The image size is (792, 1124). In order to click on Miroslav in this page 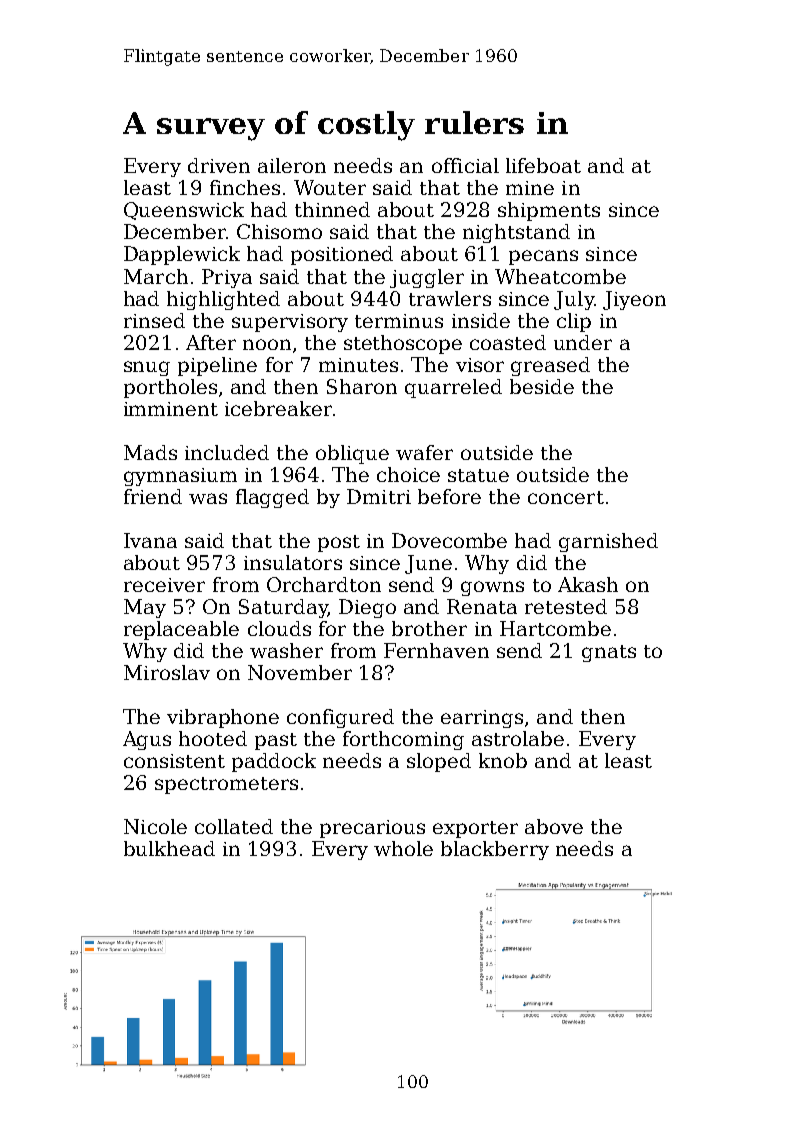, I will do `click(167, 672)`.
